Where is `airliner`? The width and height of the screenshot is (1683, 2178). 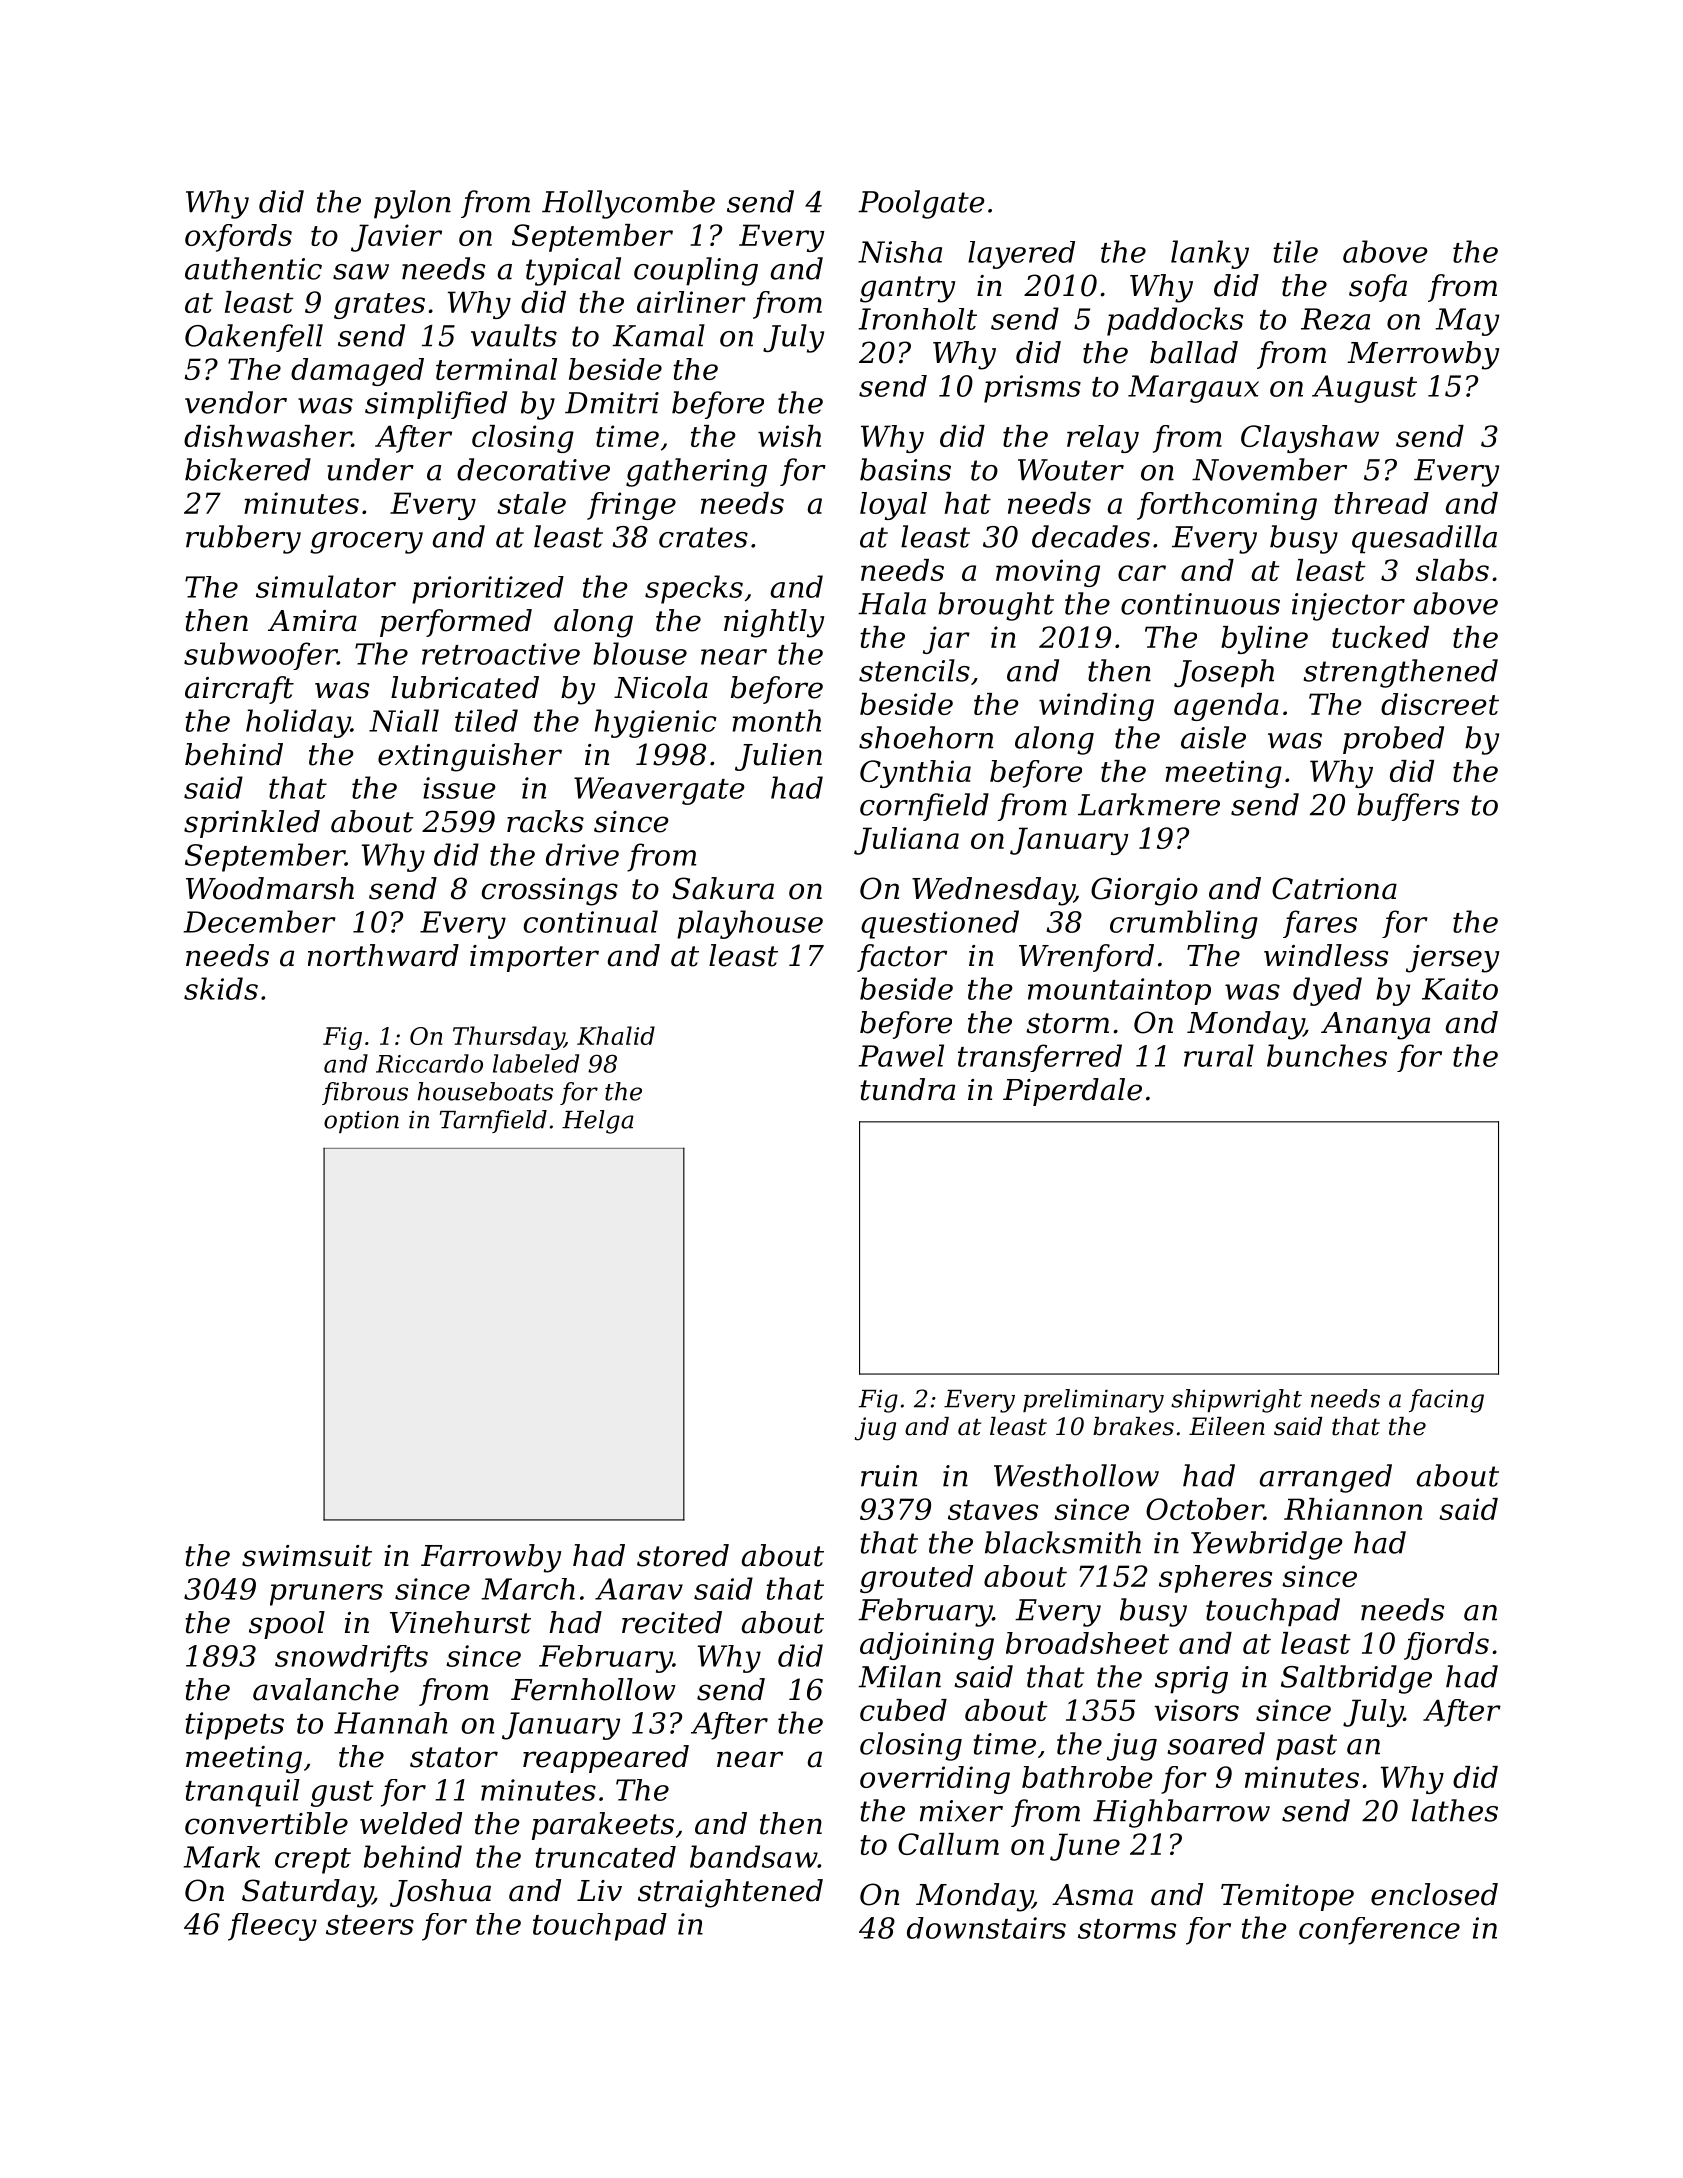 airliner is located at coordinates (691, 302).
